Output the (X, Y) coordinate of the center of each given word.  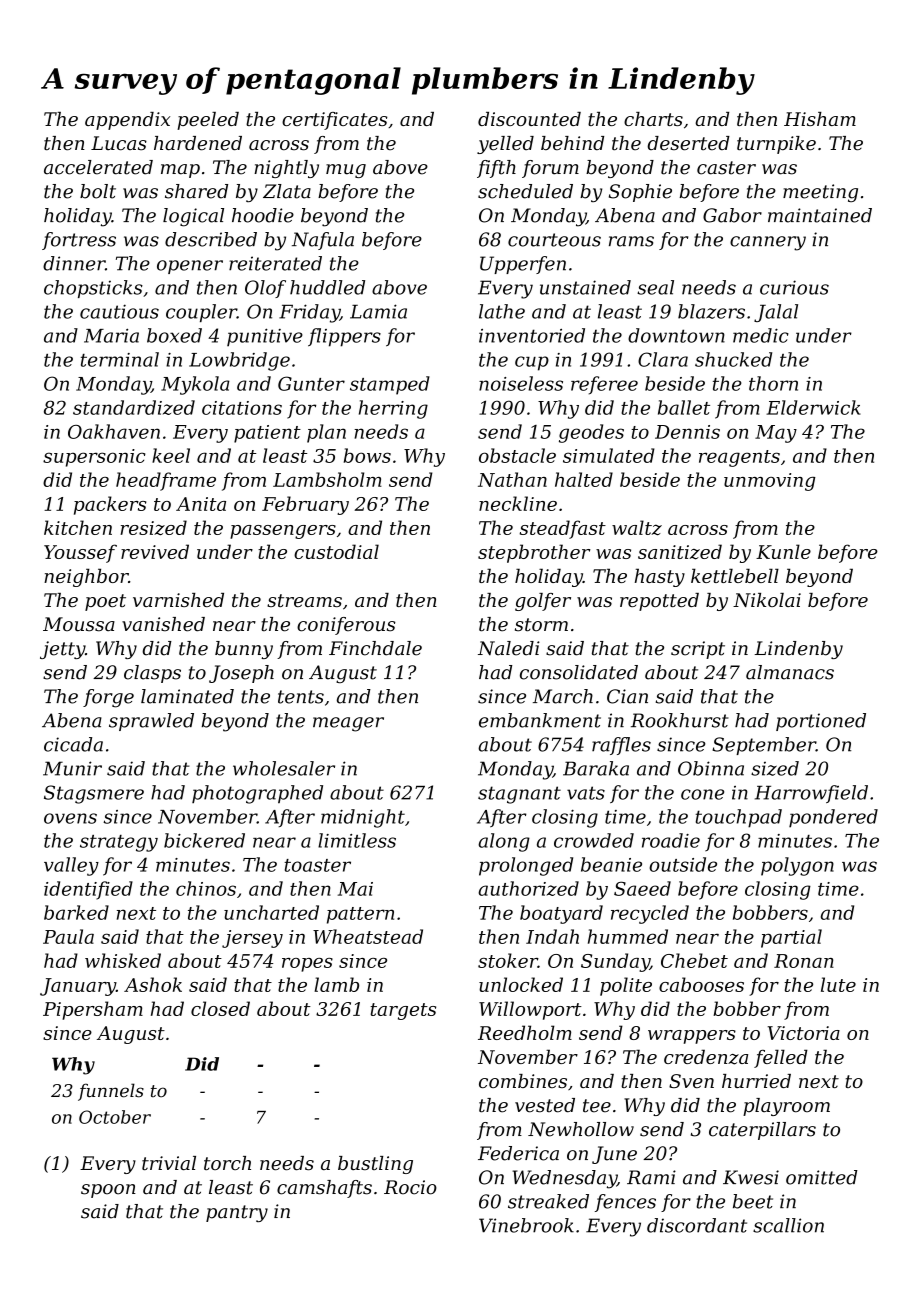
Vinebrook (526, 1225)
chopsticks (93, 289)
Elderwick (813, 407)
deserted (688, 143)
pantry (237, 1213)
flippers (344, 337)
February (305, 505)
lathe (502, 311)
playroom (786, 1107)
